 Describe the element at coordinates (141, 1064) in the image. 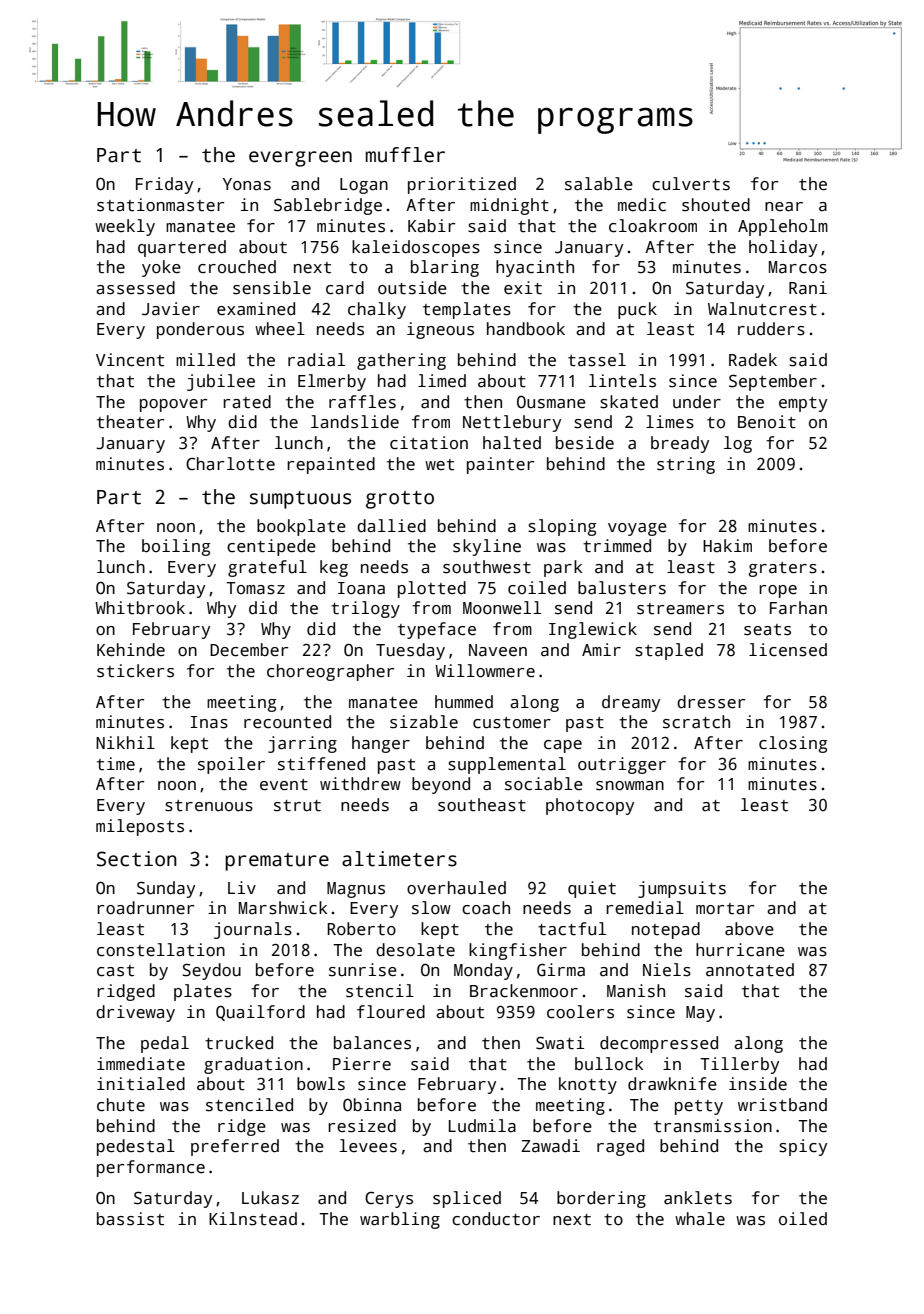

I see `immediate` at that location.
